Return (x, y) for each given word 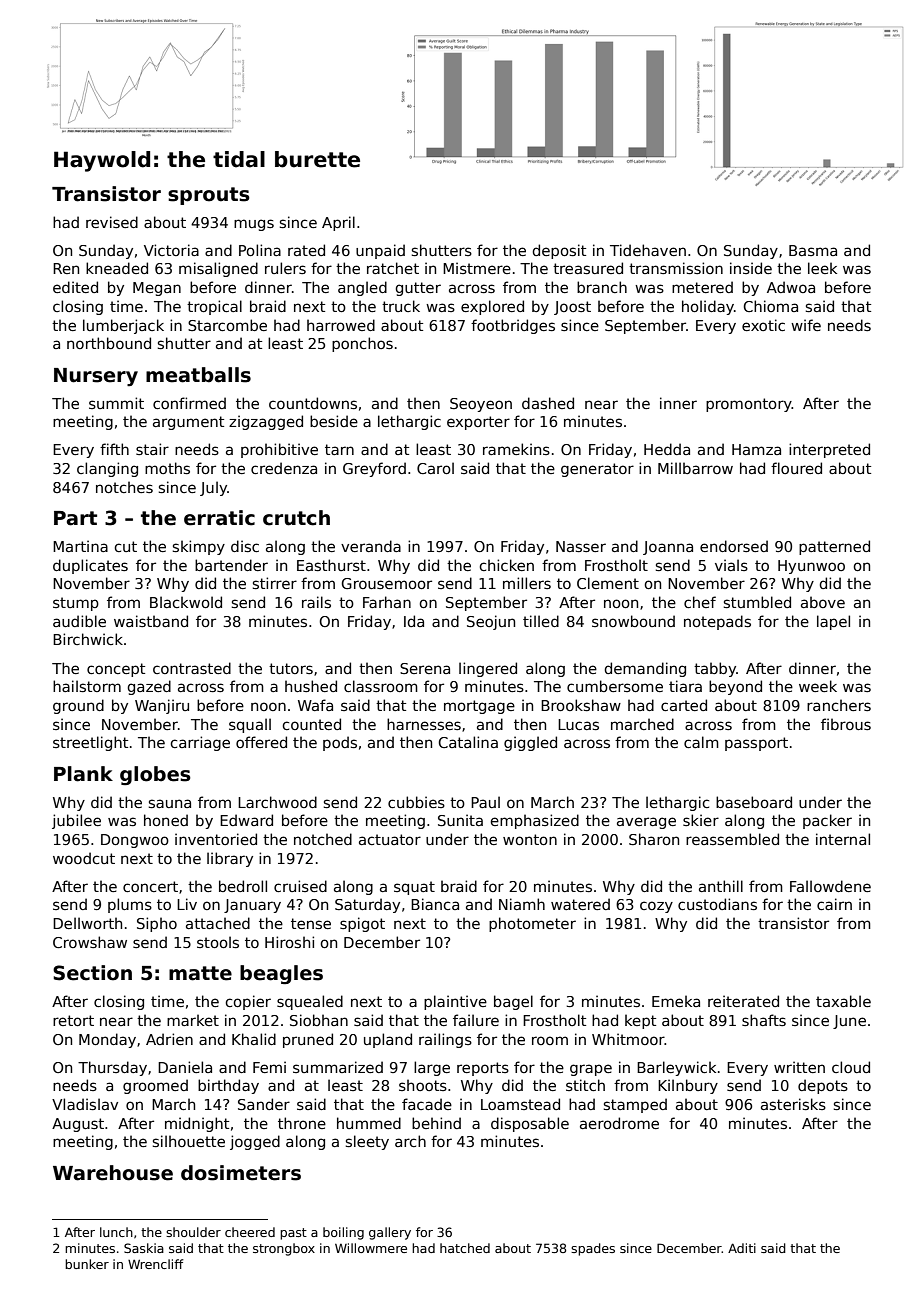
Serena (425, 668)
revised (112, 222)
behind (436, 1123)
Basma (813, 250)
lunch (116, 1232)
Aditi (742, 1248)
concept (116, 670)
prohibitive (279, 450)
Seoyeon (481, 405)
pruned (308, 1040)
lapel (833, 622)
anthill (721, 886)
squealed (310, 1002)
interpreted (829, 450)
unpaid (380, 251)
